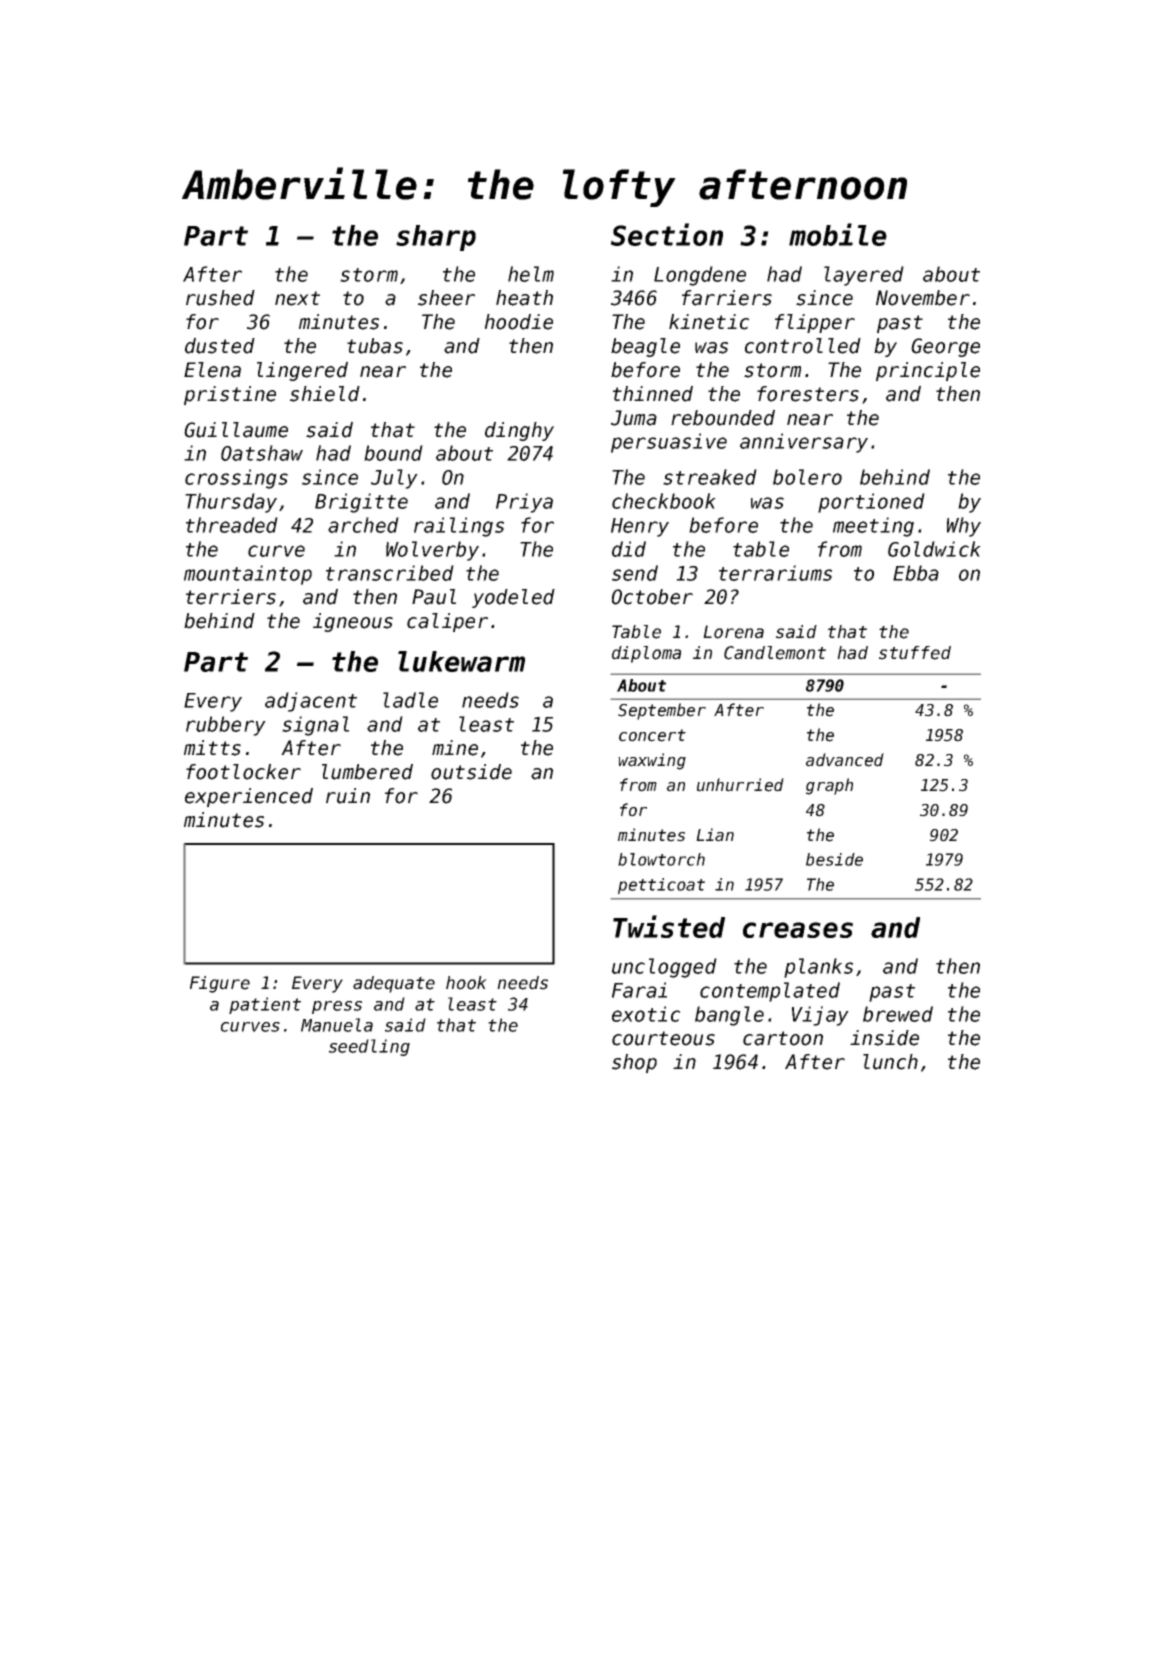 This image has height=1654, width=1165. I want to click on seedling, so click(369, 1047).
